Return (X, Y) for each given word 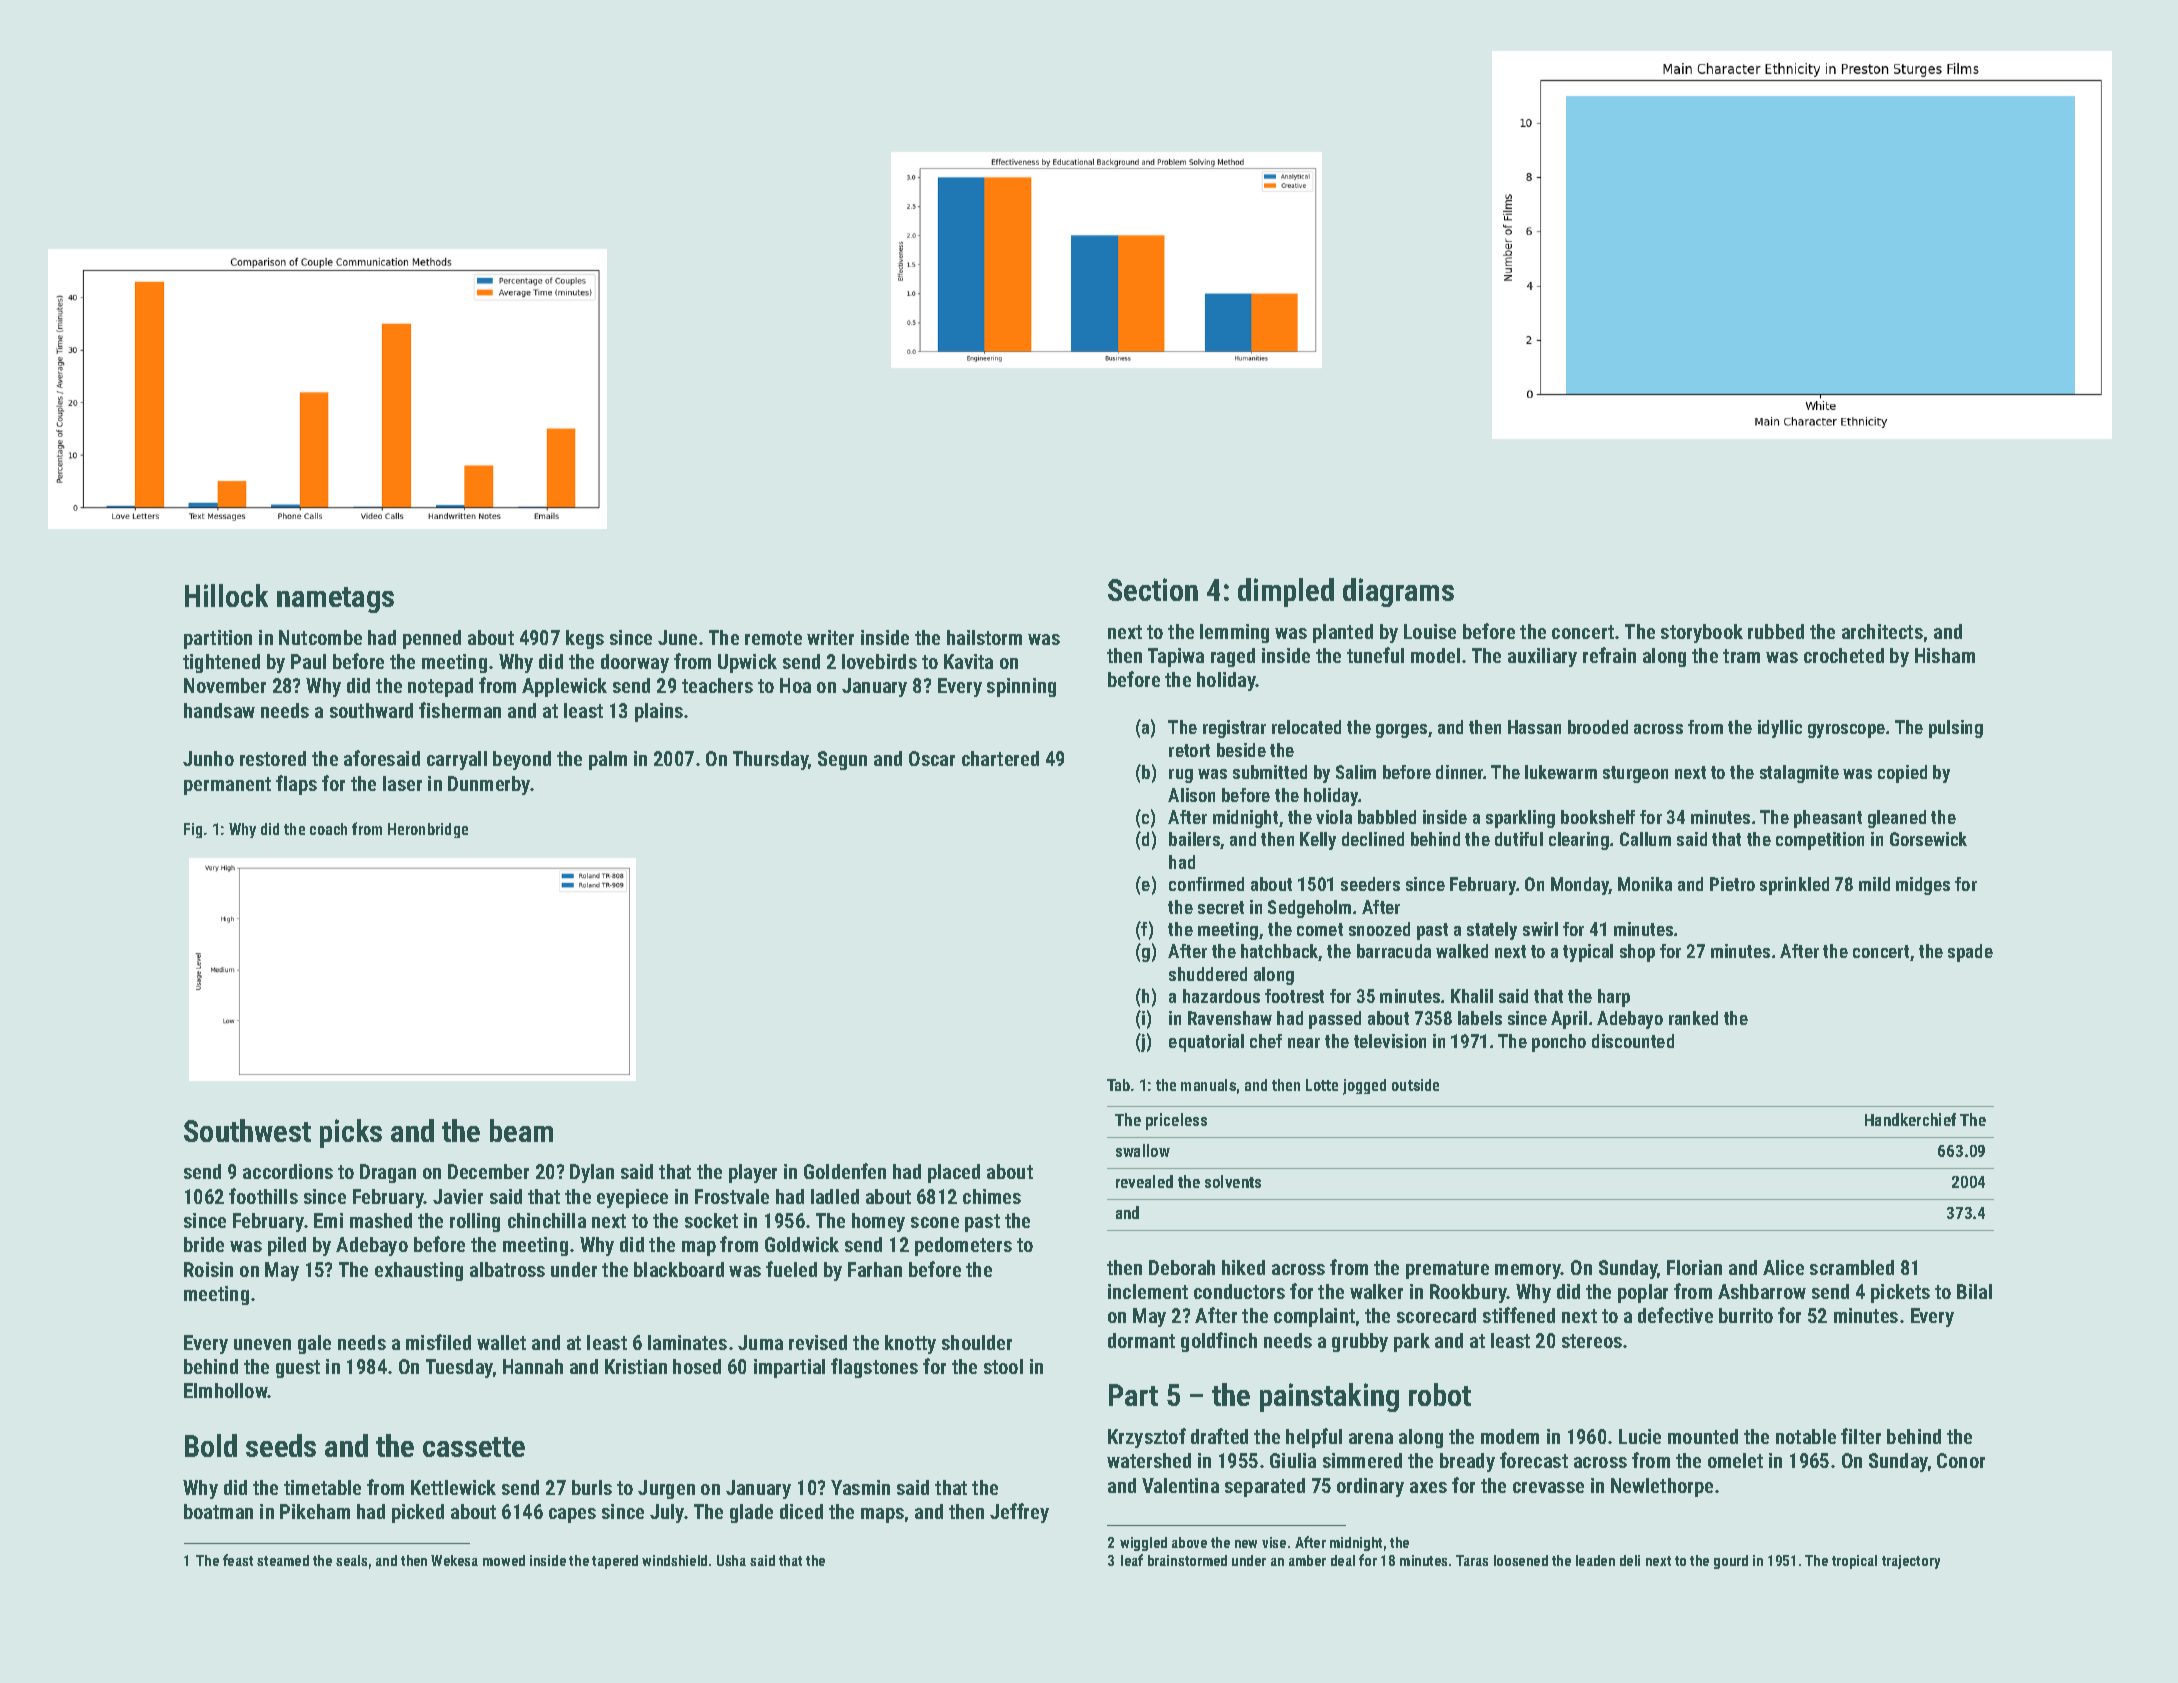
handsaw (219, 710)
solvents (1233, 1181)
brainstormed (1187, 1560)
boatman (218, 1511)
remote (773, 638)
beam (521, 1130)
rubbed (1776, 631)
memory (1528, 1271)
